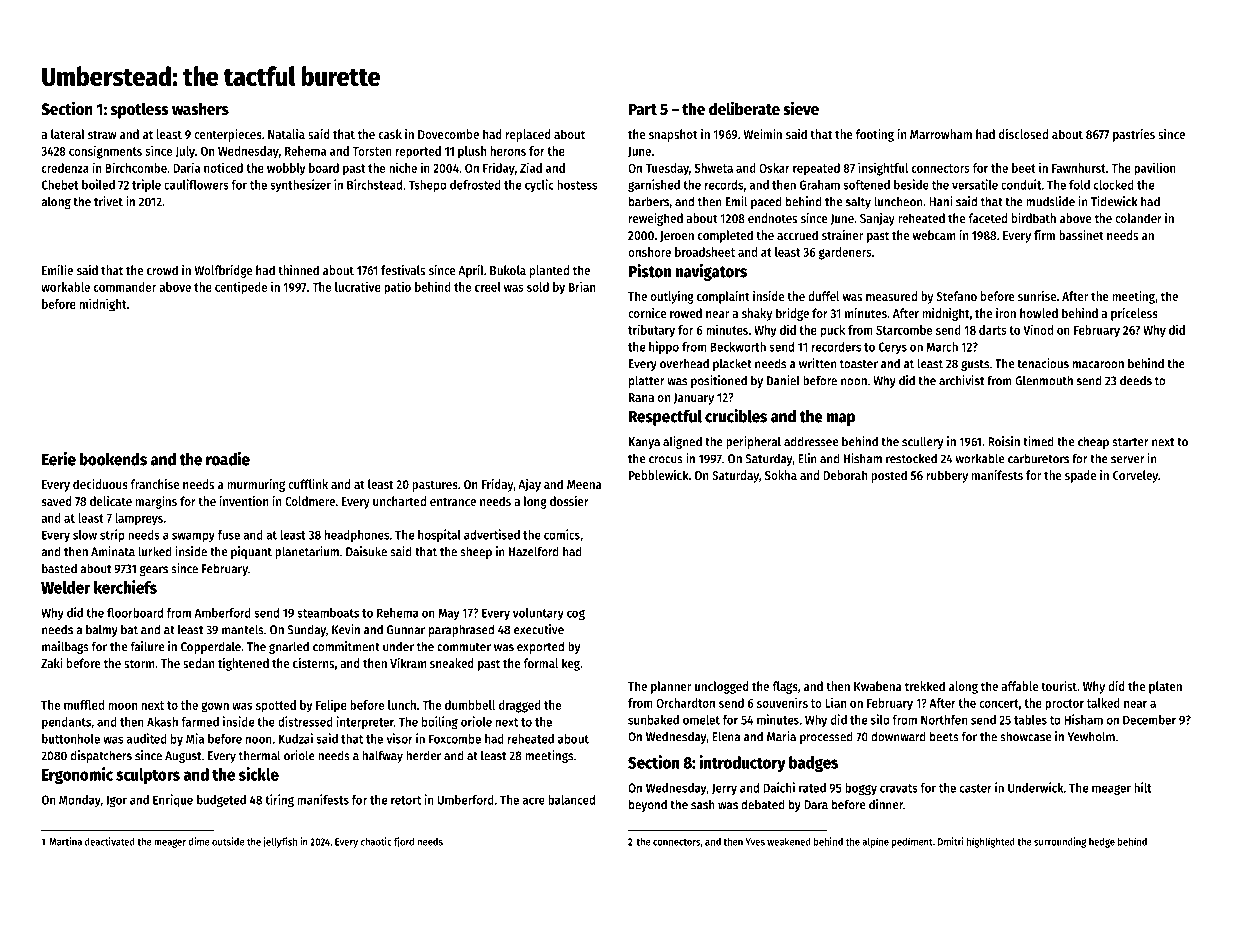 This page has width=1233, height=952. I want to click on unclogged, so click(722, 687).
